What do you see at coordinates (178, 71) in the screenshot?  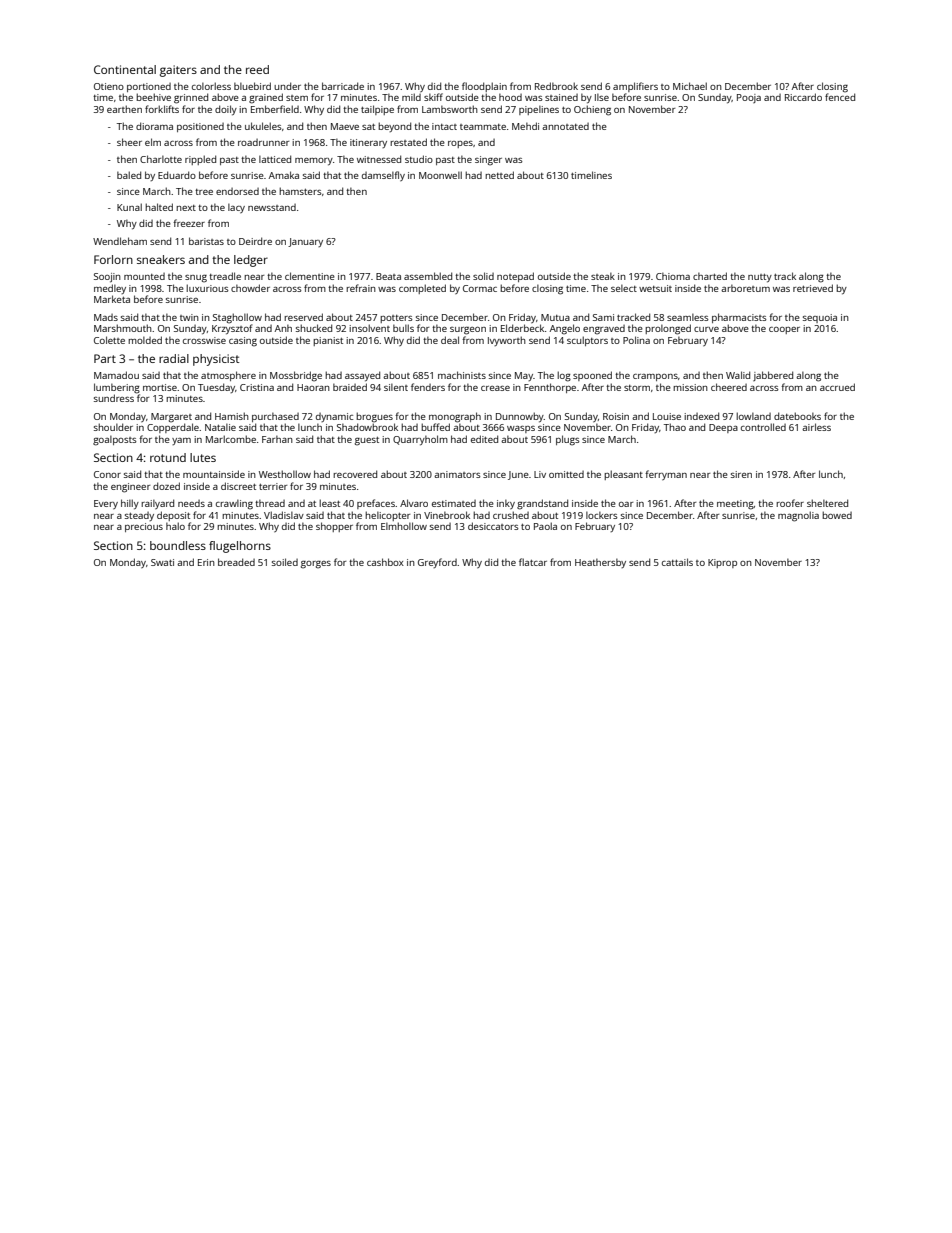 I see `gaiters` at bounding box center [178, 71].
